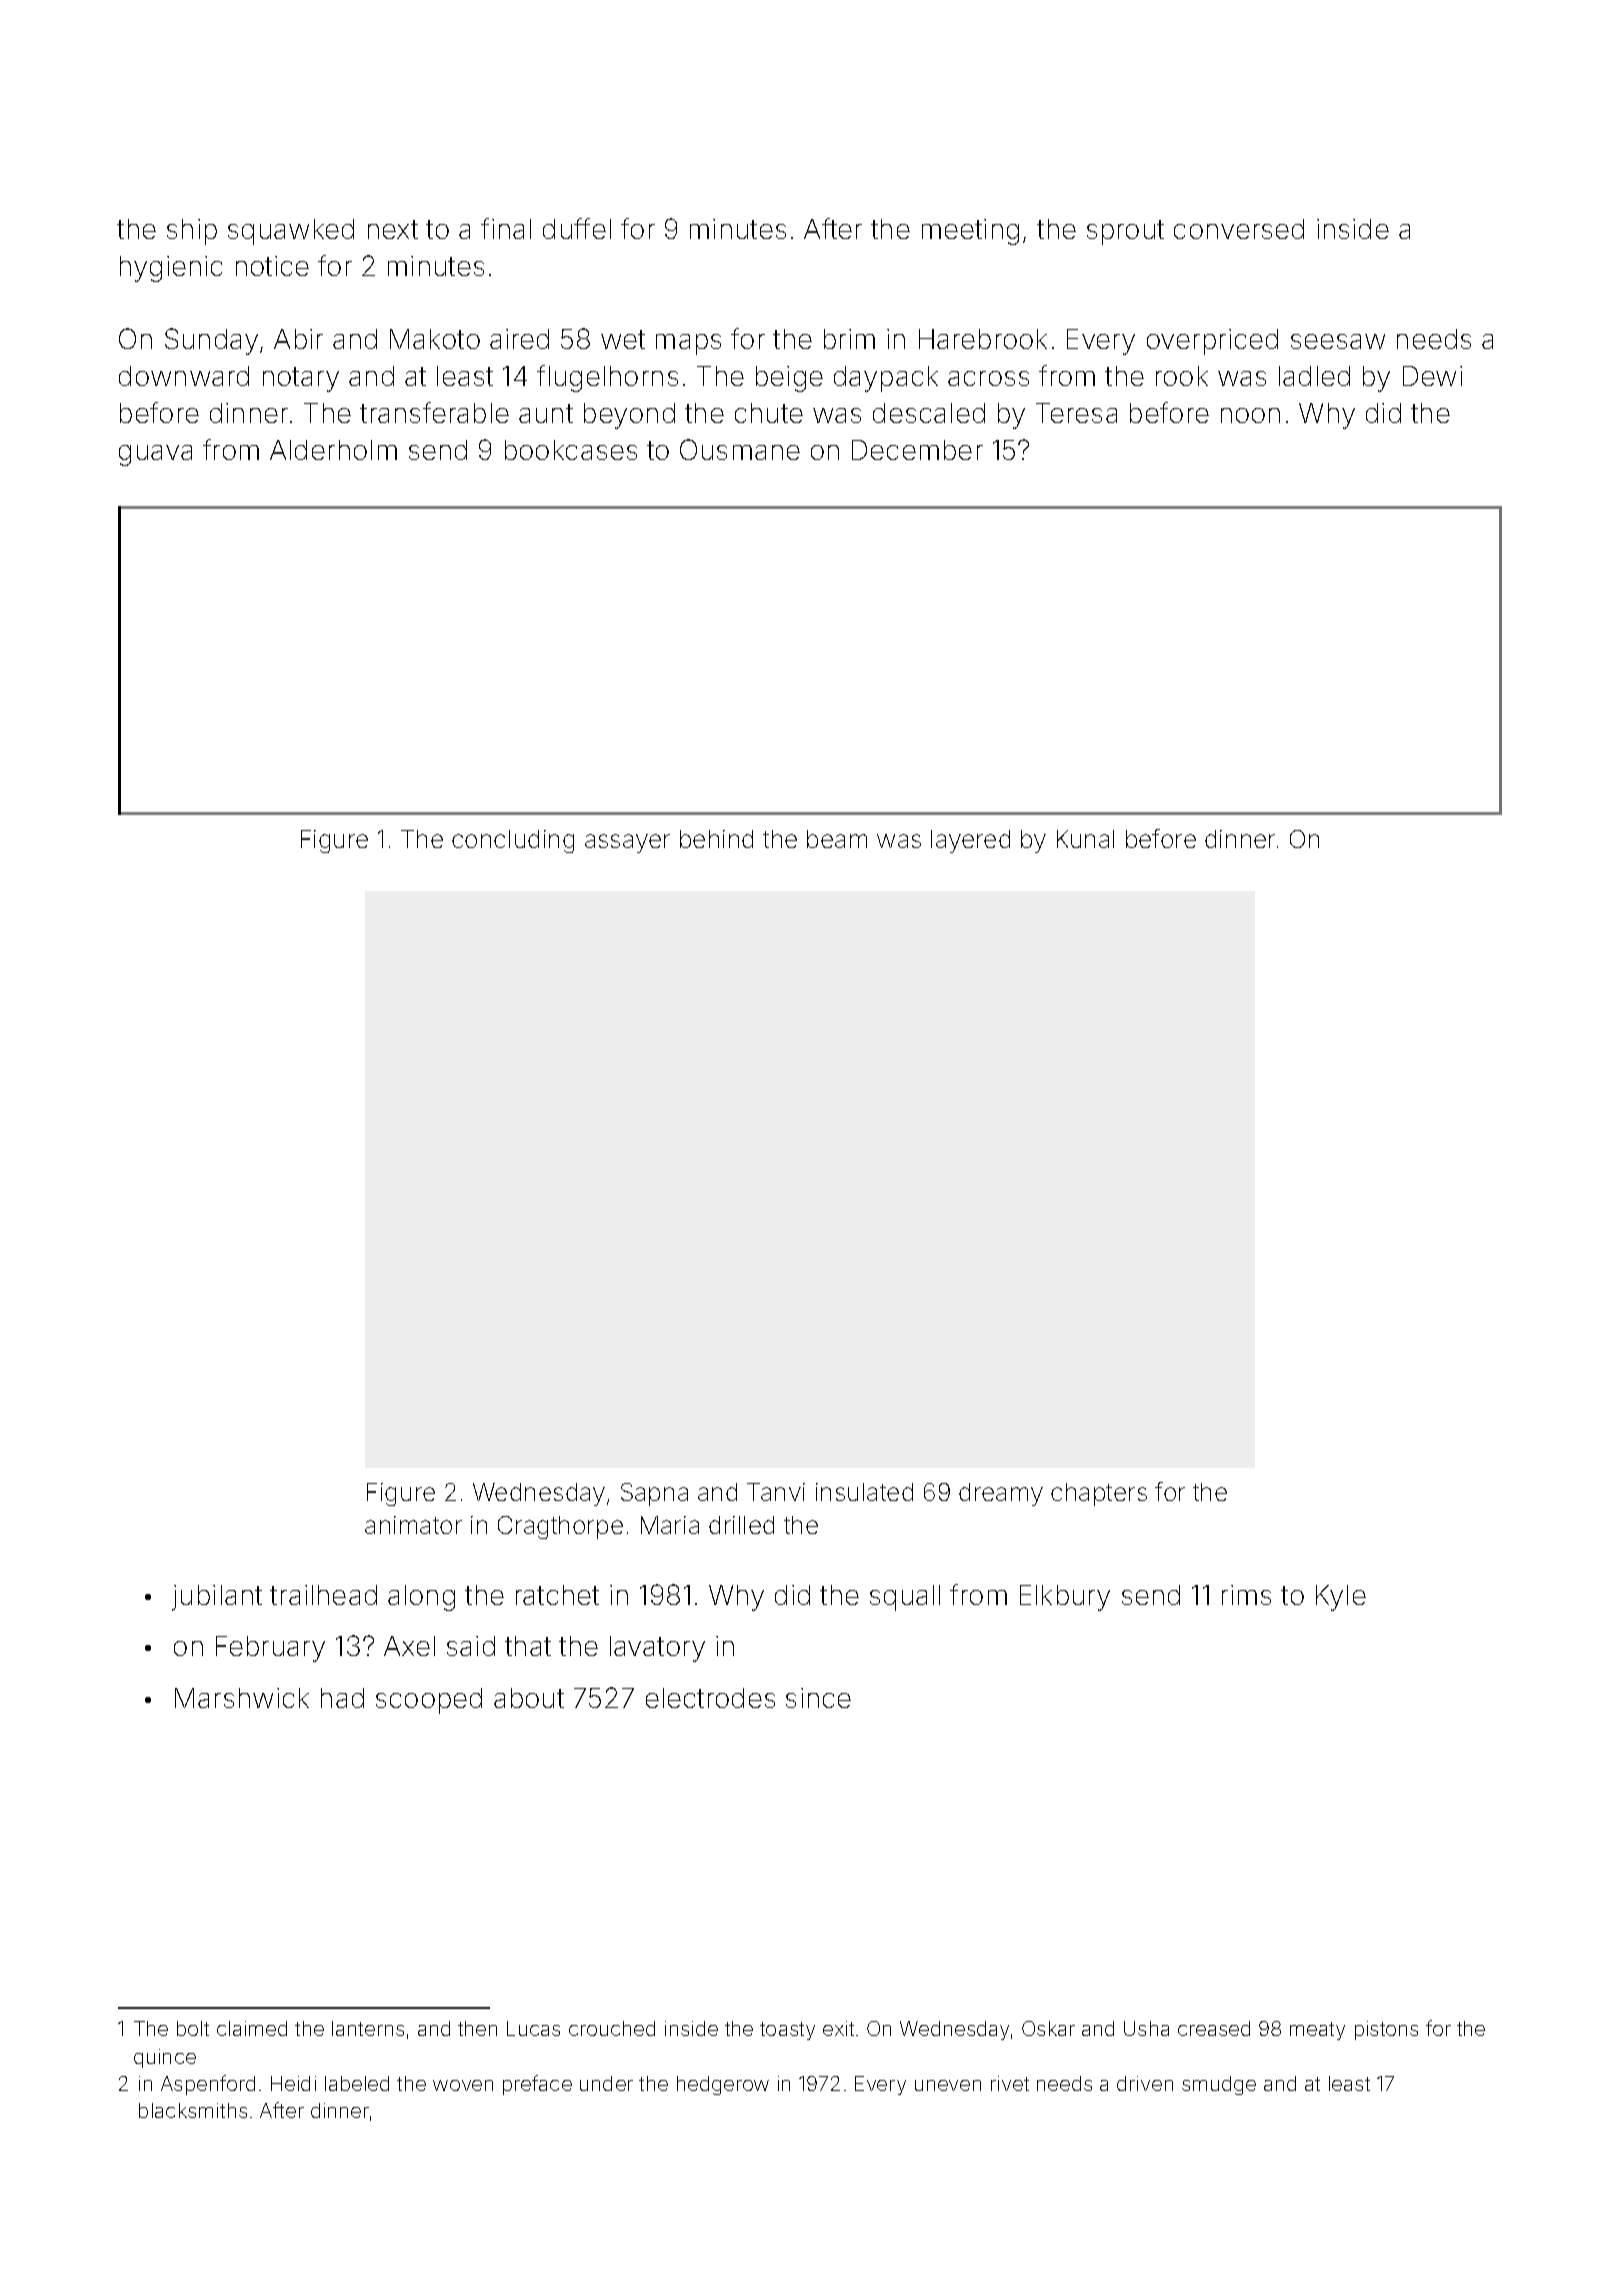 Image resolution: width=1620 pixels, height=2292 pixels. I want to click on noon, so click(1250, 415).
